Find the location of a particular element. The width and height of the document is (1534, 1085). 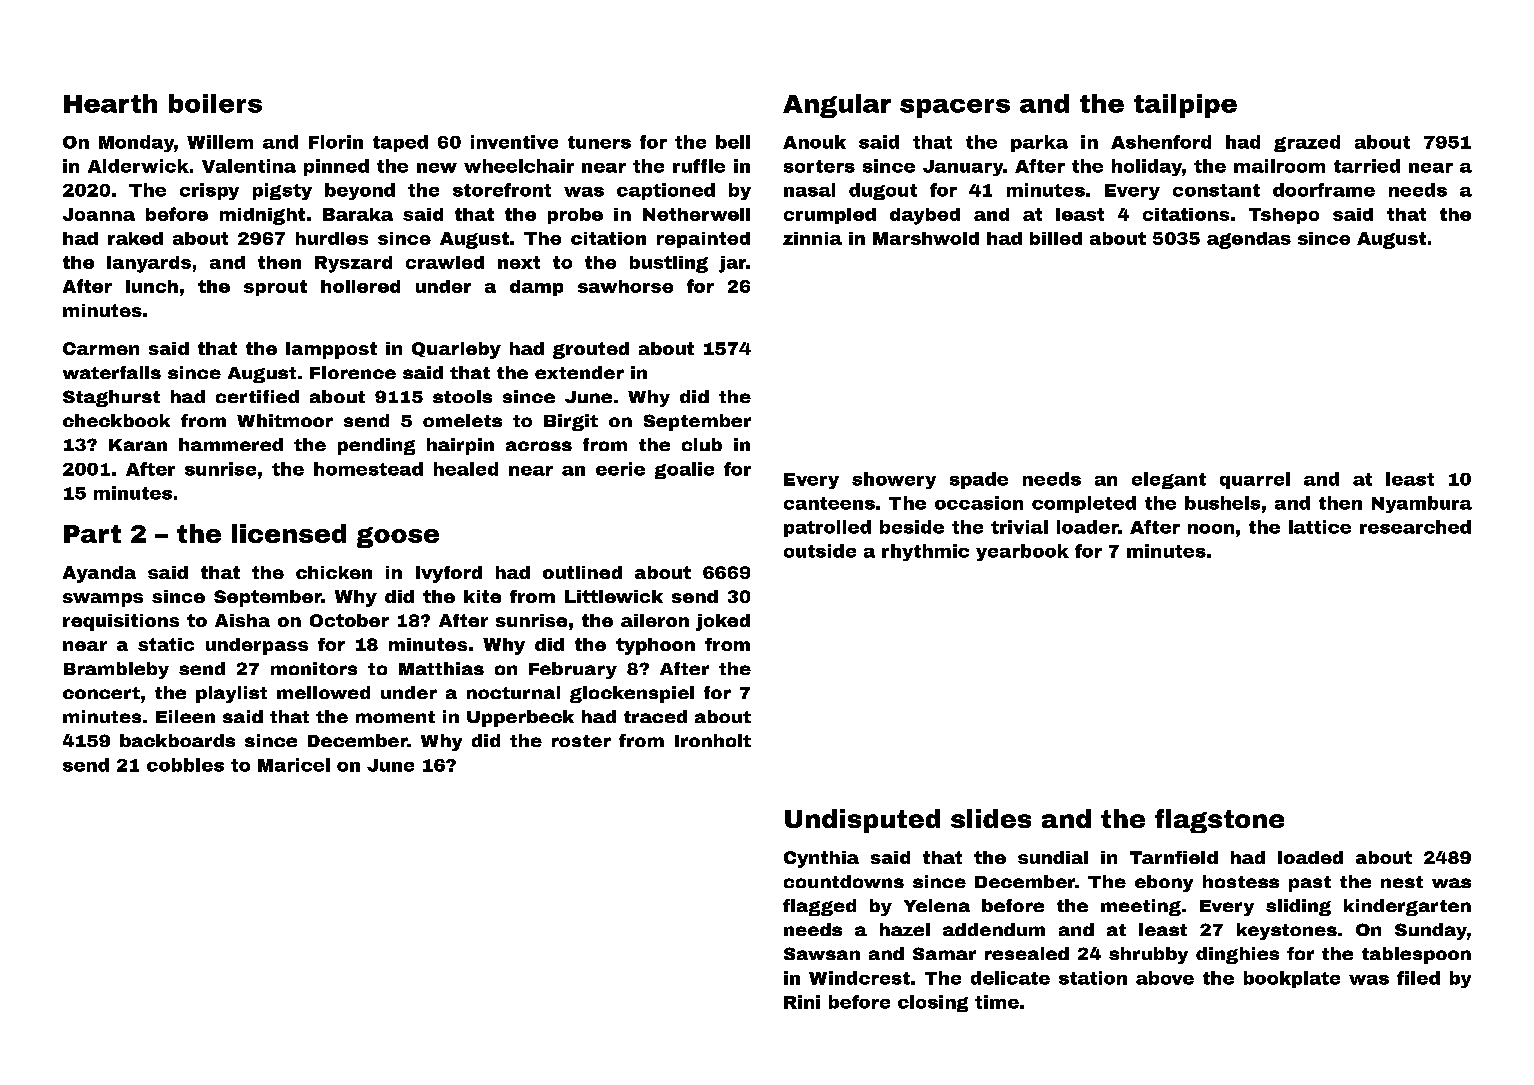

October is located at coordinates (349, 620).
